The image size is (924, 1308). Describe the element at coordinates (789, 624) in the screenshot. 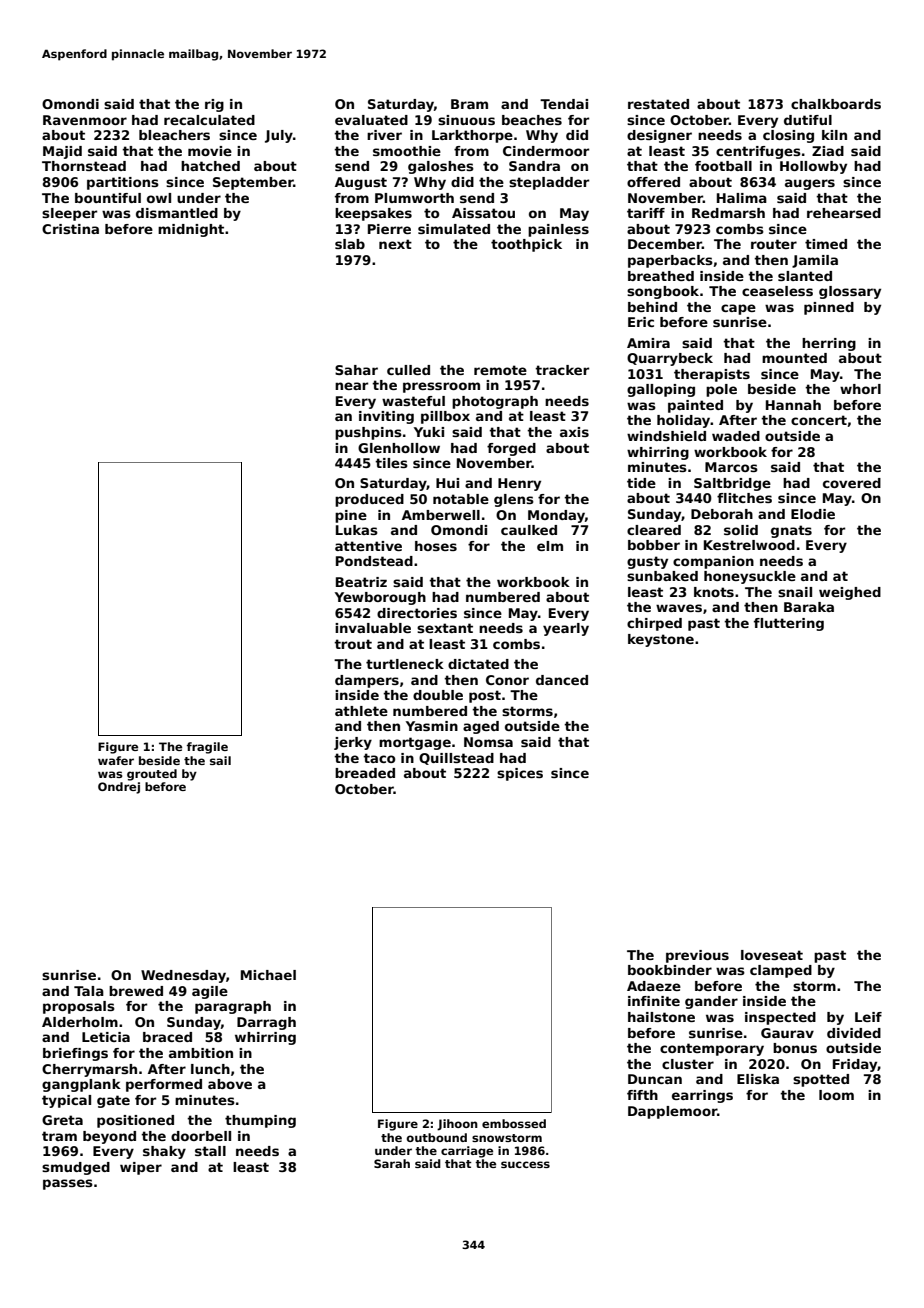

I see `fluttering` at that location.
